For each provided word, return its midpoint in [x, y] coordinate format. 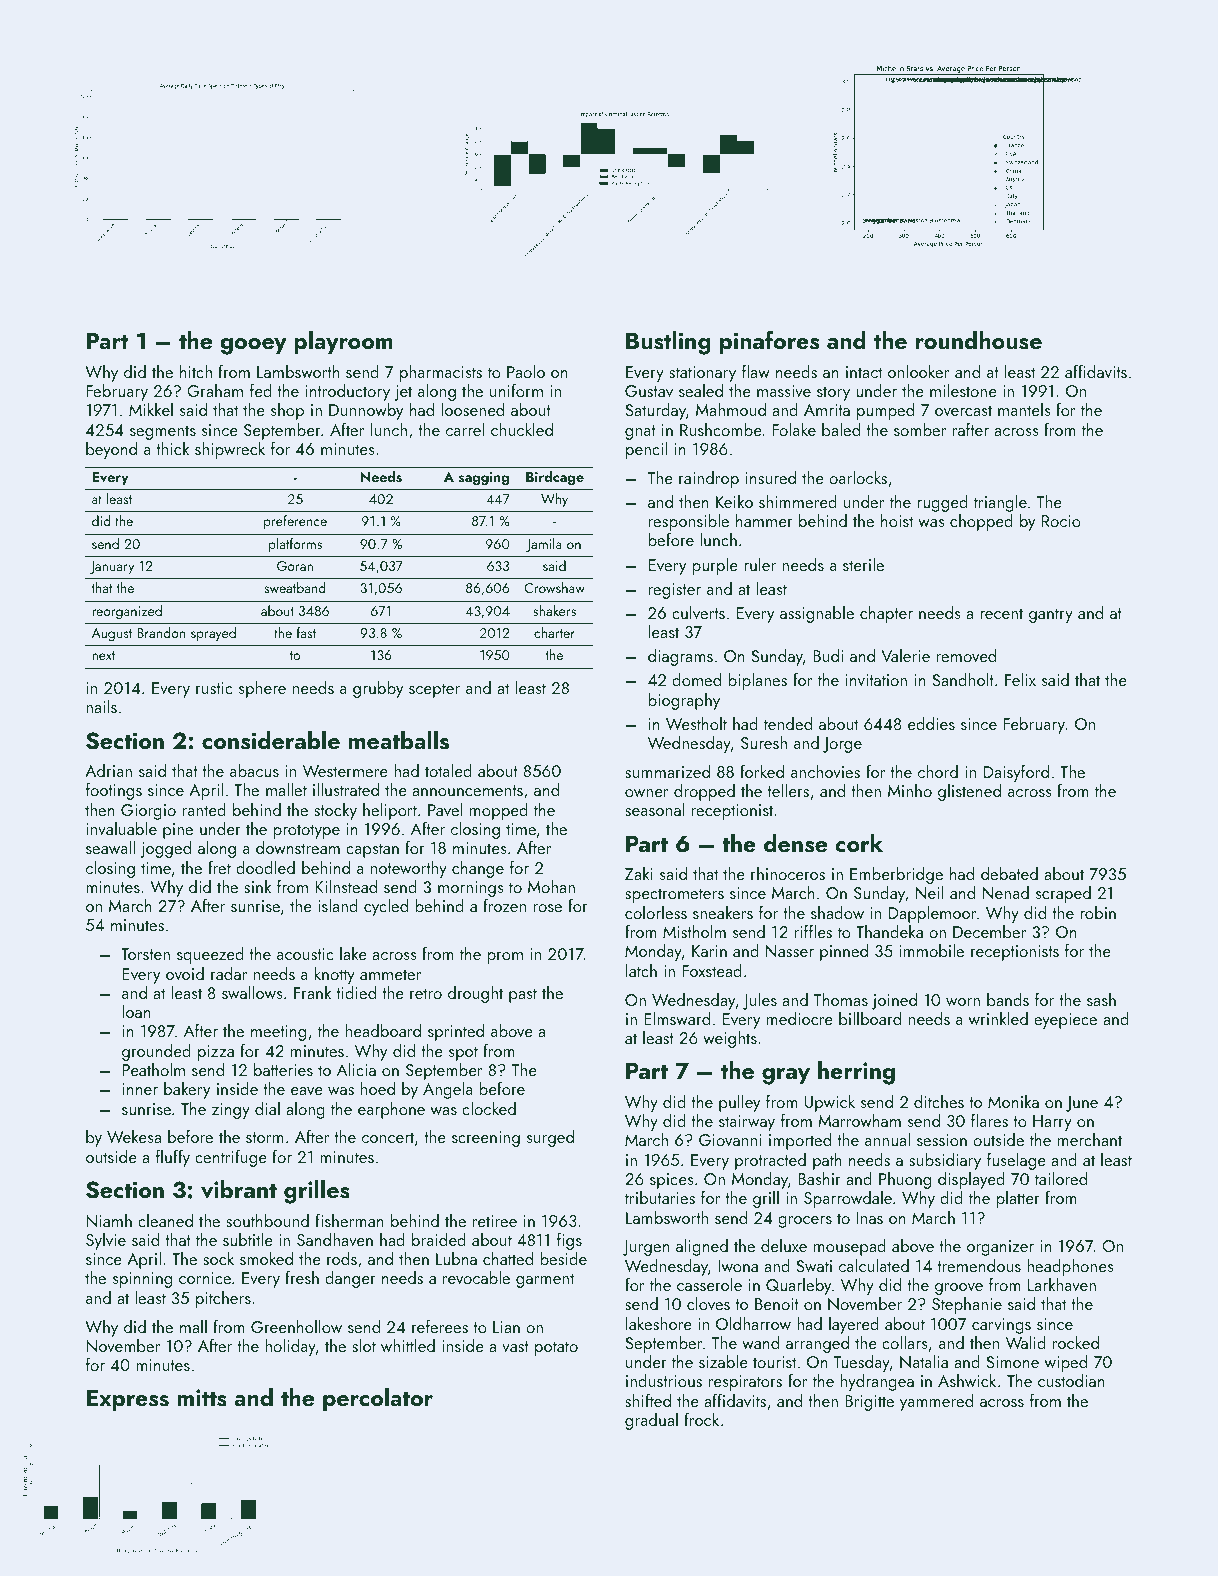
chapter [886, 614]
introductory [347, 392]
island [338, 905]
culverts [698, 612]
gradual [651, 1421]
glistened [969, 792]
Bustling [668, 343]
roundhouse [979, 340]
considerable [271, 740]
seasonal [654, 809]
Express [128, 1400]
